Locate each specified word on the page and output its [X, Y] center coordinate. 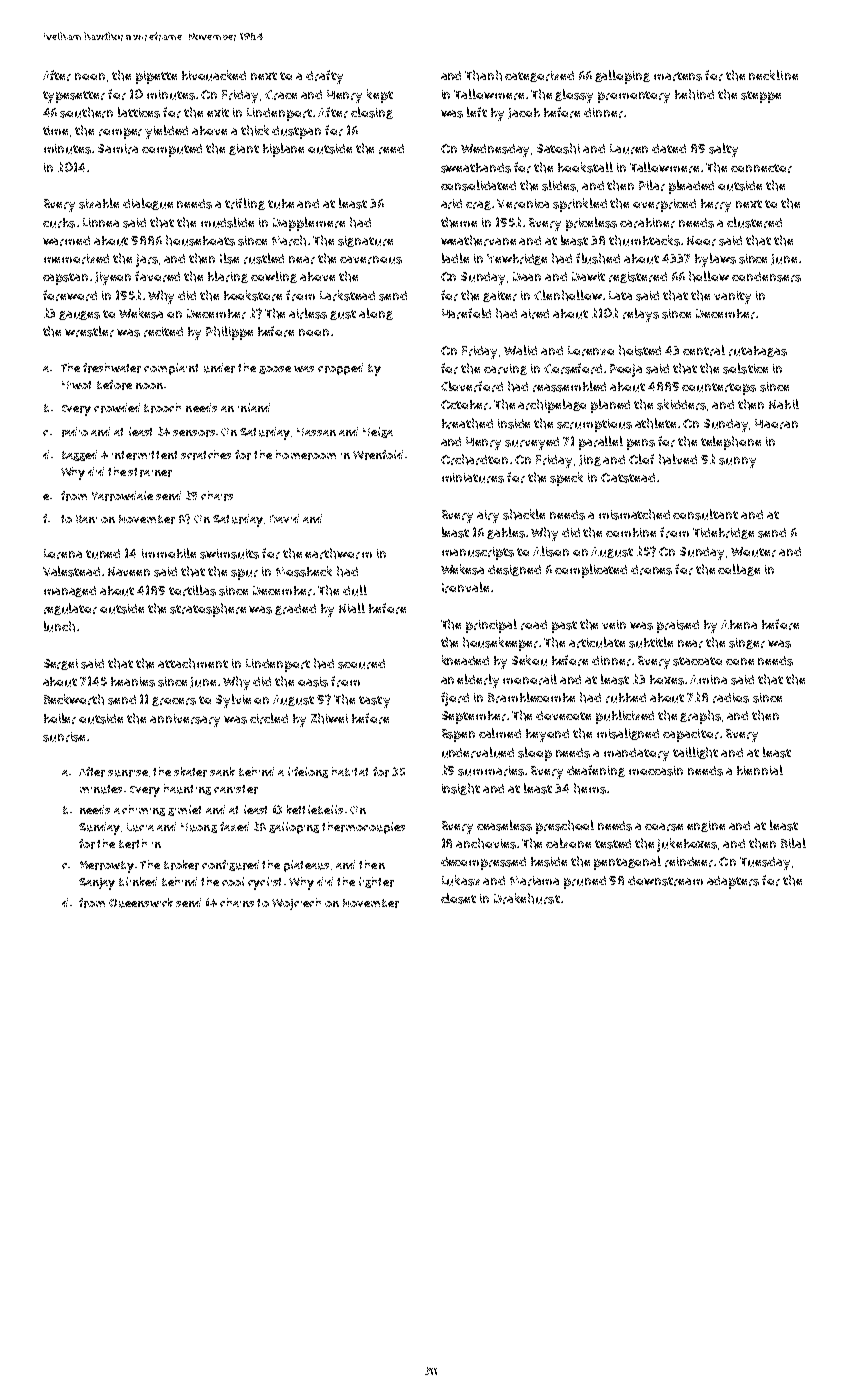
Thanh [483, 75]
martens [678, 76]
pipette [156, 77]
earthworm [338, 553]
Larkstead [347, 295]
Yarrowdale [122, 496]
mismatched [634, 514]
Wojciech [296, 904]
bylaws [715, 260]
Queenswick [141, 903]
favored [157, 276]
